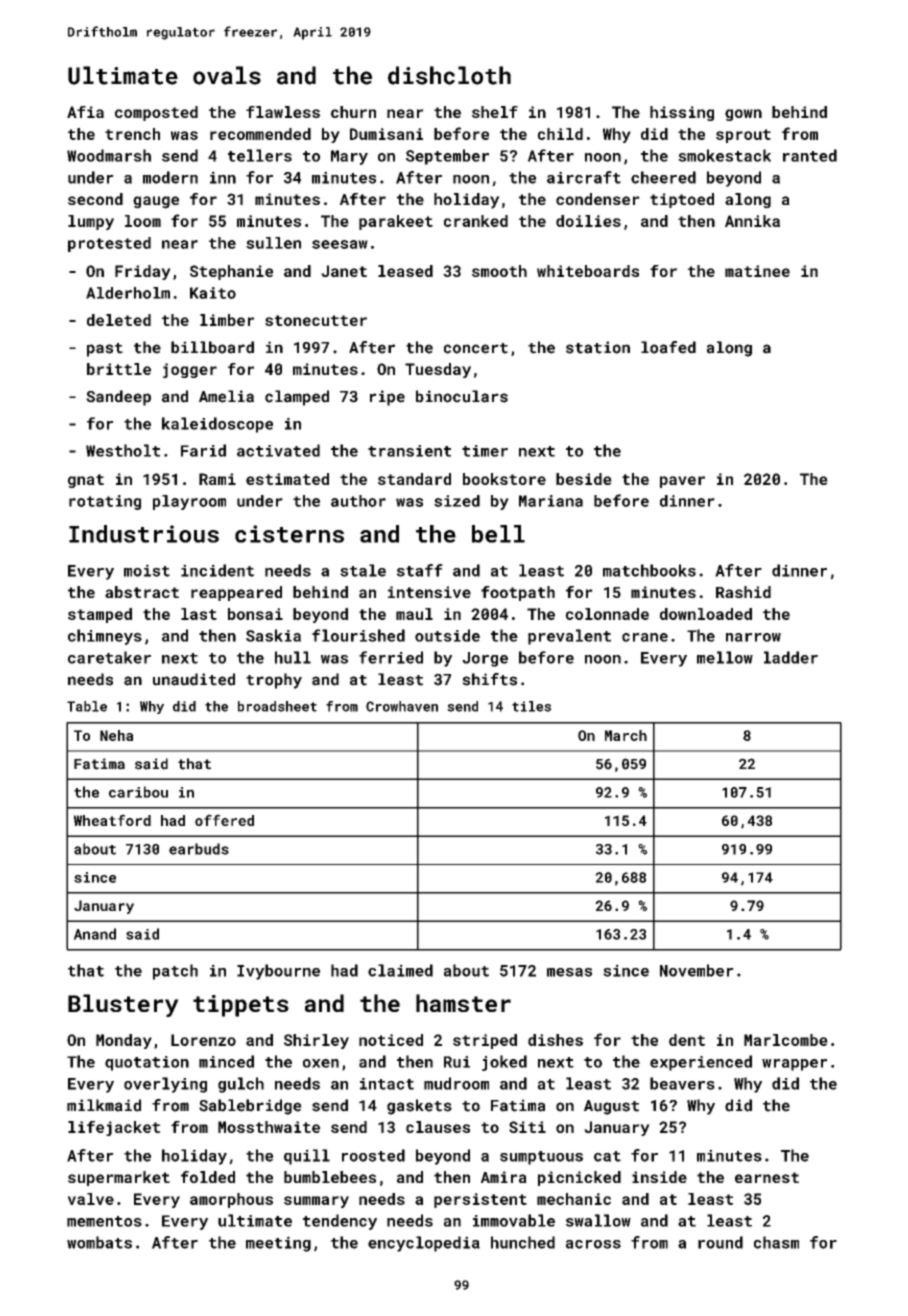 The image size is (908, 1316). Describe the element at coordinates (119, 1178) in the screenshot. I see `supermarket` at that location.
